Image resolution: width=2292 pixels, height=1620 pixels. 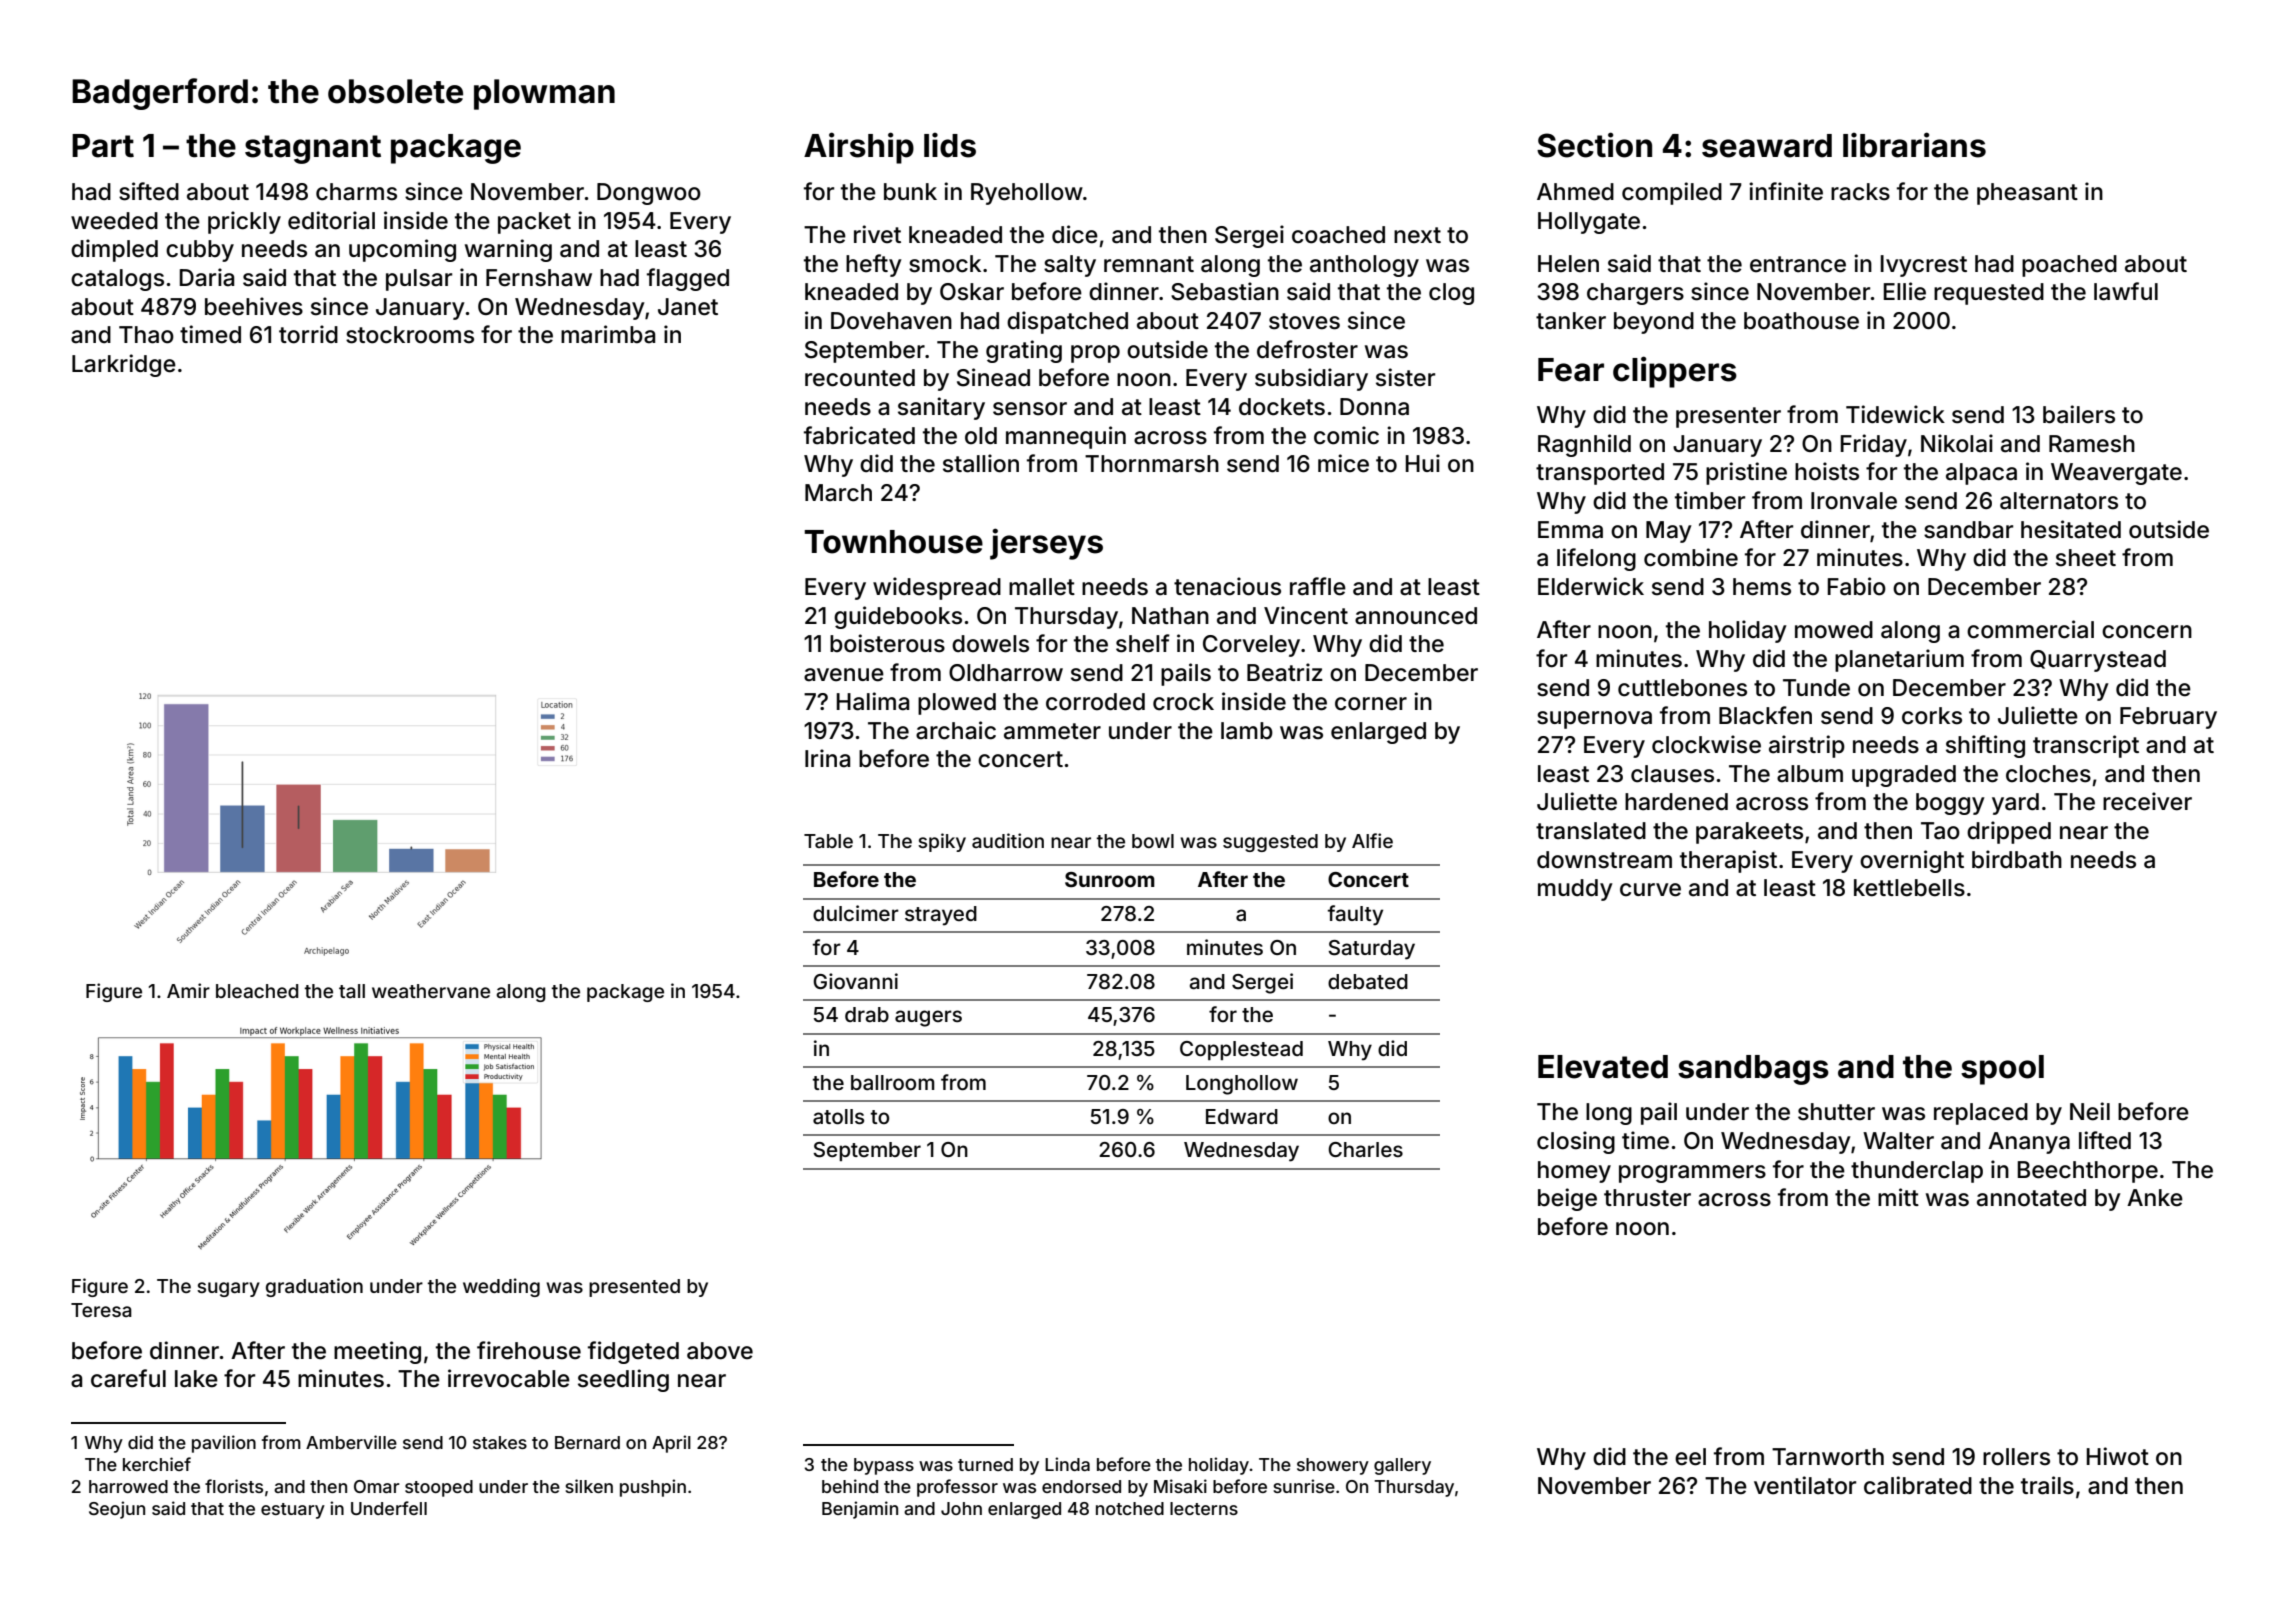 I want to click on alternators, so click(x=2059, y=501).
